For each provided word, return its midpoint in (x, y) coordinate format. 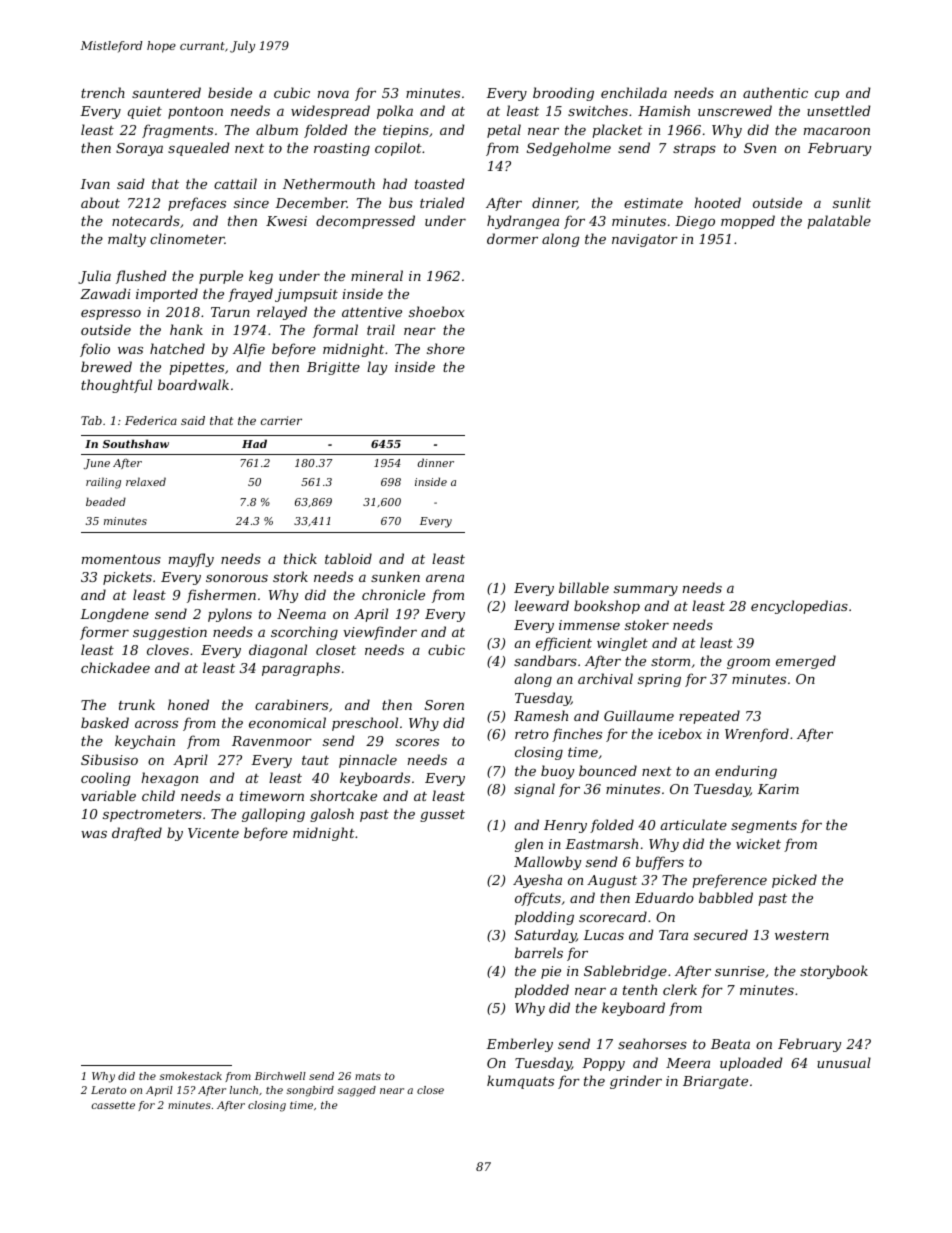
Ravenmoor (272, 741)
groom (748, 664)
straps (694, 150)
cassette (113, 1105)
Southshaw (136, 443)
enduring (746, 772)
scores (417, 742)
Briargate (715, 1082)
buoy (557, 772)
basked (105, 722)
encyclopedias (799, 607)
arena (445, 578)
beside (230, 92)
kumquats (520, 1082)
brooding (563, 94)
